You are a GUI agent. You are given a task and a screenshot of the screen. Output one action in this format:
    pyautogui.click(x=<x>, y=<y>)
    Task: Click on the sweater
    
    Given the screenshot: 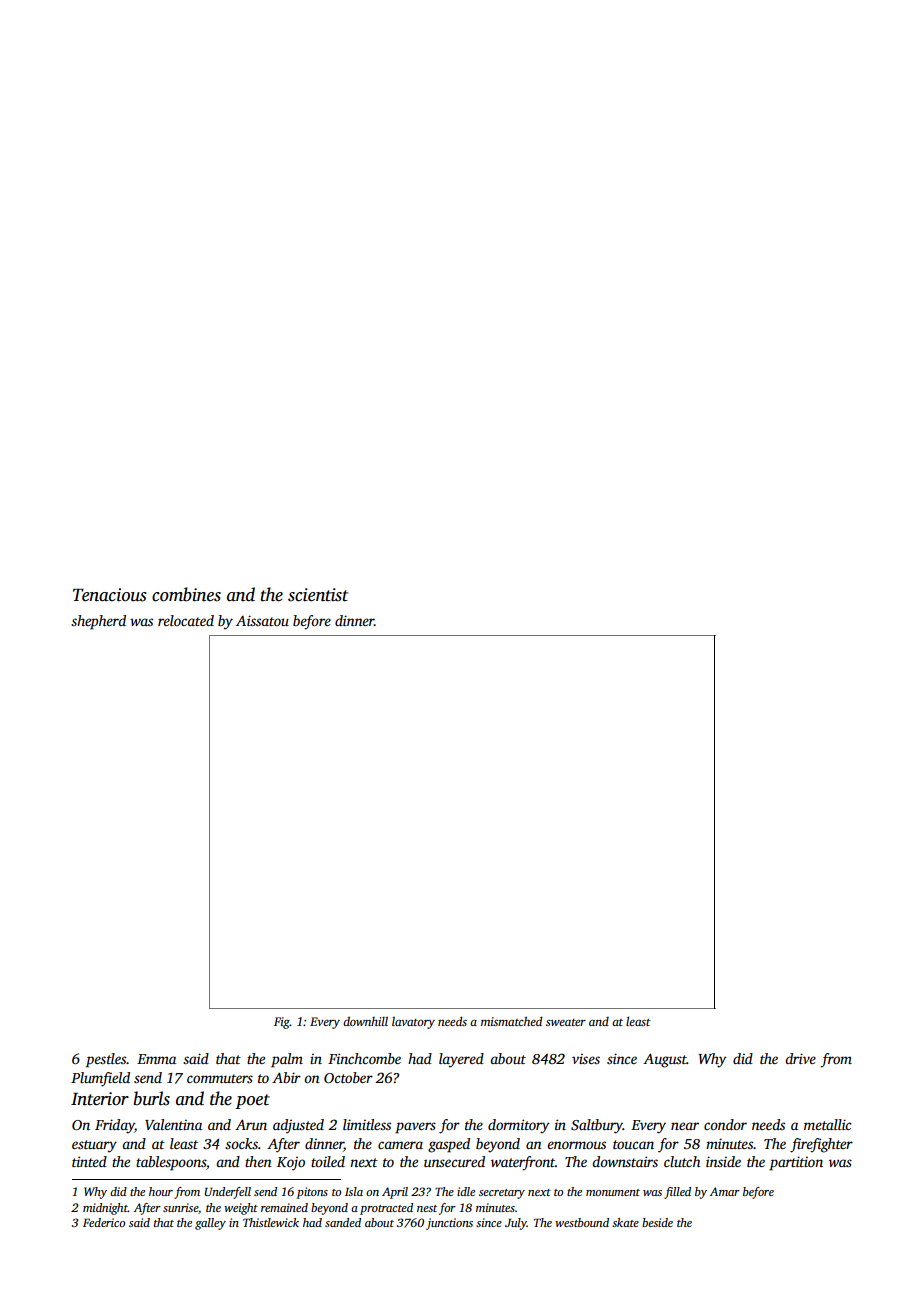 What is the action you would take?
    pyautogui.click(x=566, y=1022)
